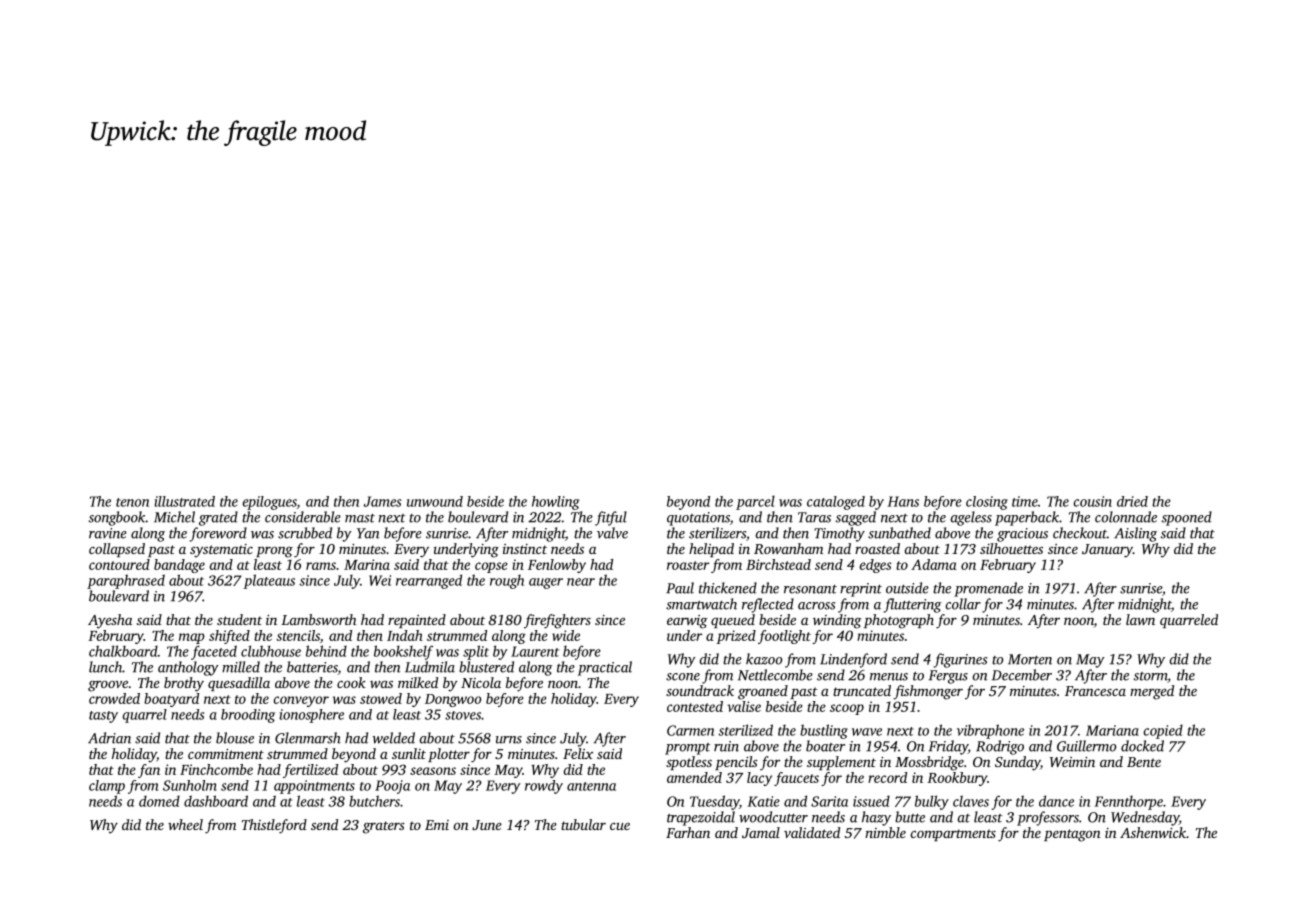 Image resolution: width=1308 pixels, height=924 pixels. I want to click on across, so click(816, 606).
